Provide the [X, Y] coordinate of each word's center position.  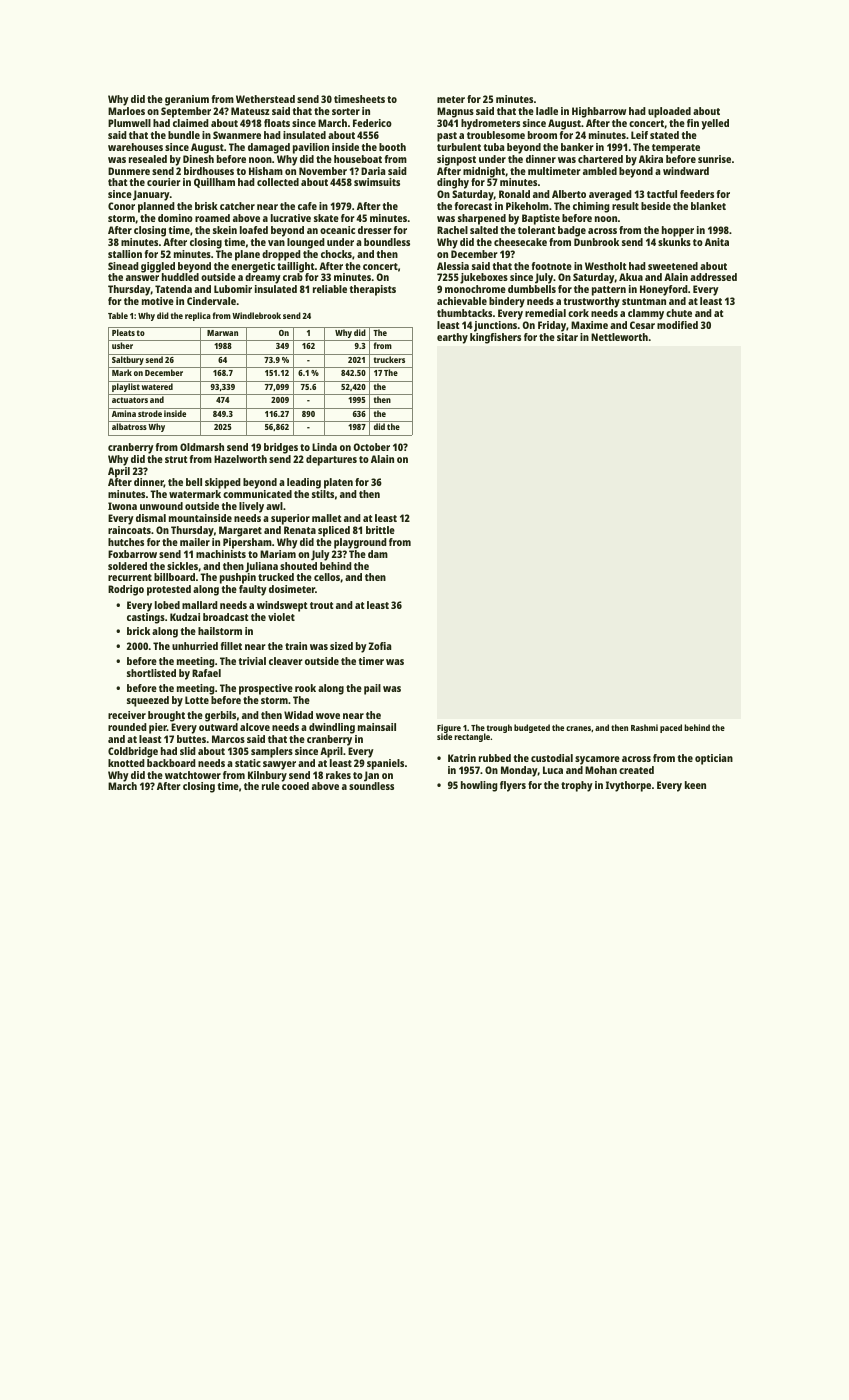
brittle [380, 530]
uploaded [669, 112]
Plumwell [129, 123]
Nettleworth [619, 337]
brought [166, 716]
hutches [126, 542]
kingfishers [495, 338]
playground [360, 543]
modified [677, 325]
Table [118, 315]
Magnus [455, 112]
